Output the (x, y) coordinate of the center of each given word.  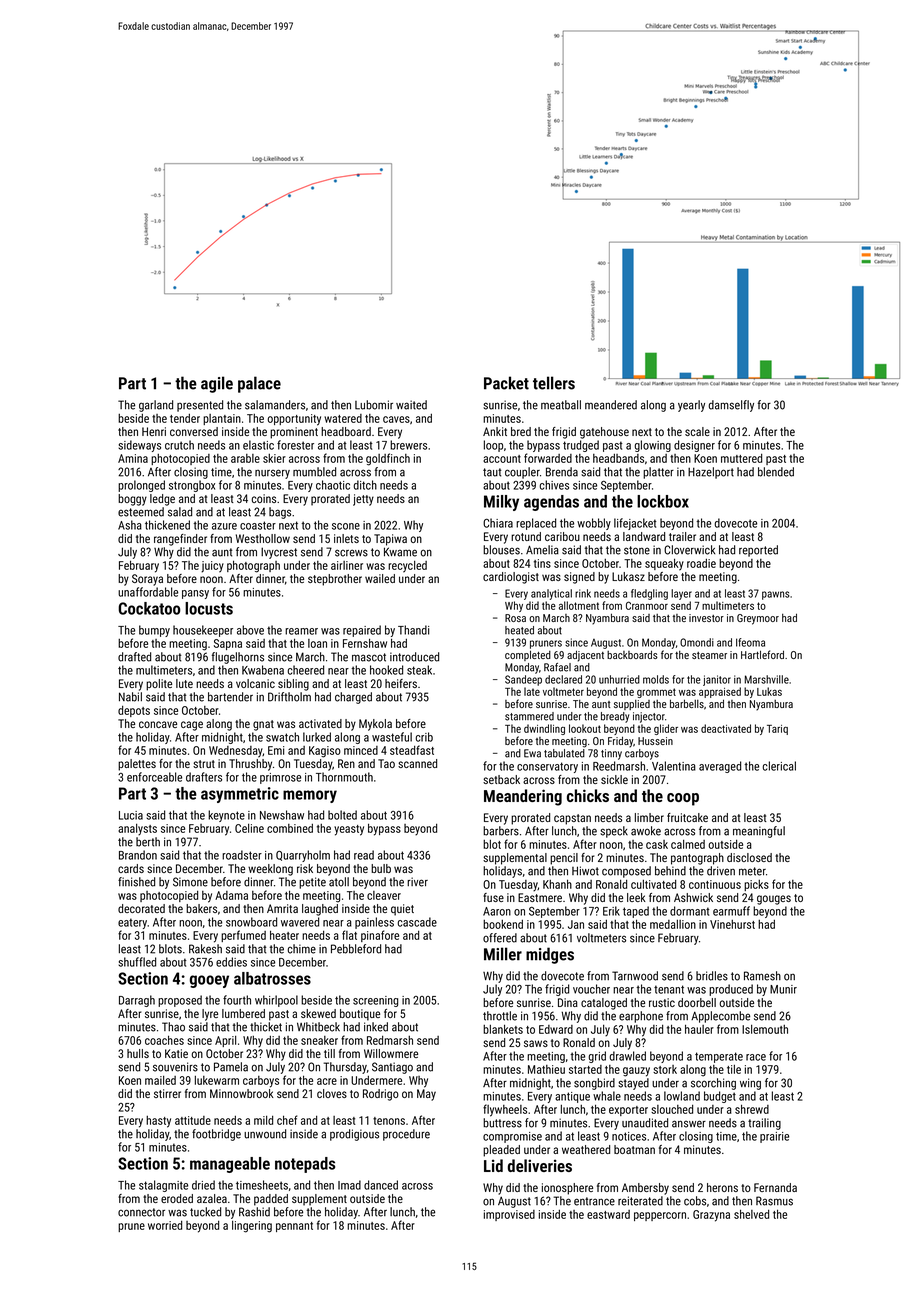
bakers (201, 908)
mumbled (314, 472)
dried (203, 1185)
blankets (503, 1029)
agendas (551, 503)
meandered (611, 405)
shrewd (752, 1109)
